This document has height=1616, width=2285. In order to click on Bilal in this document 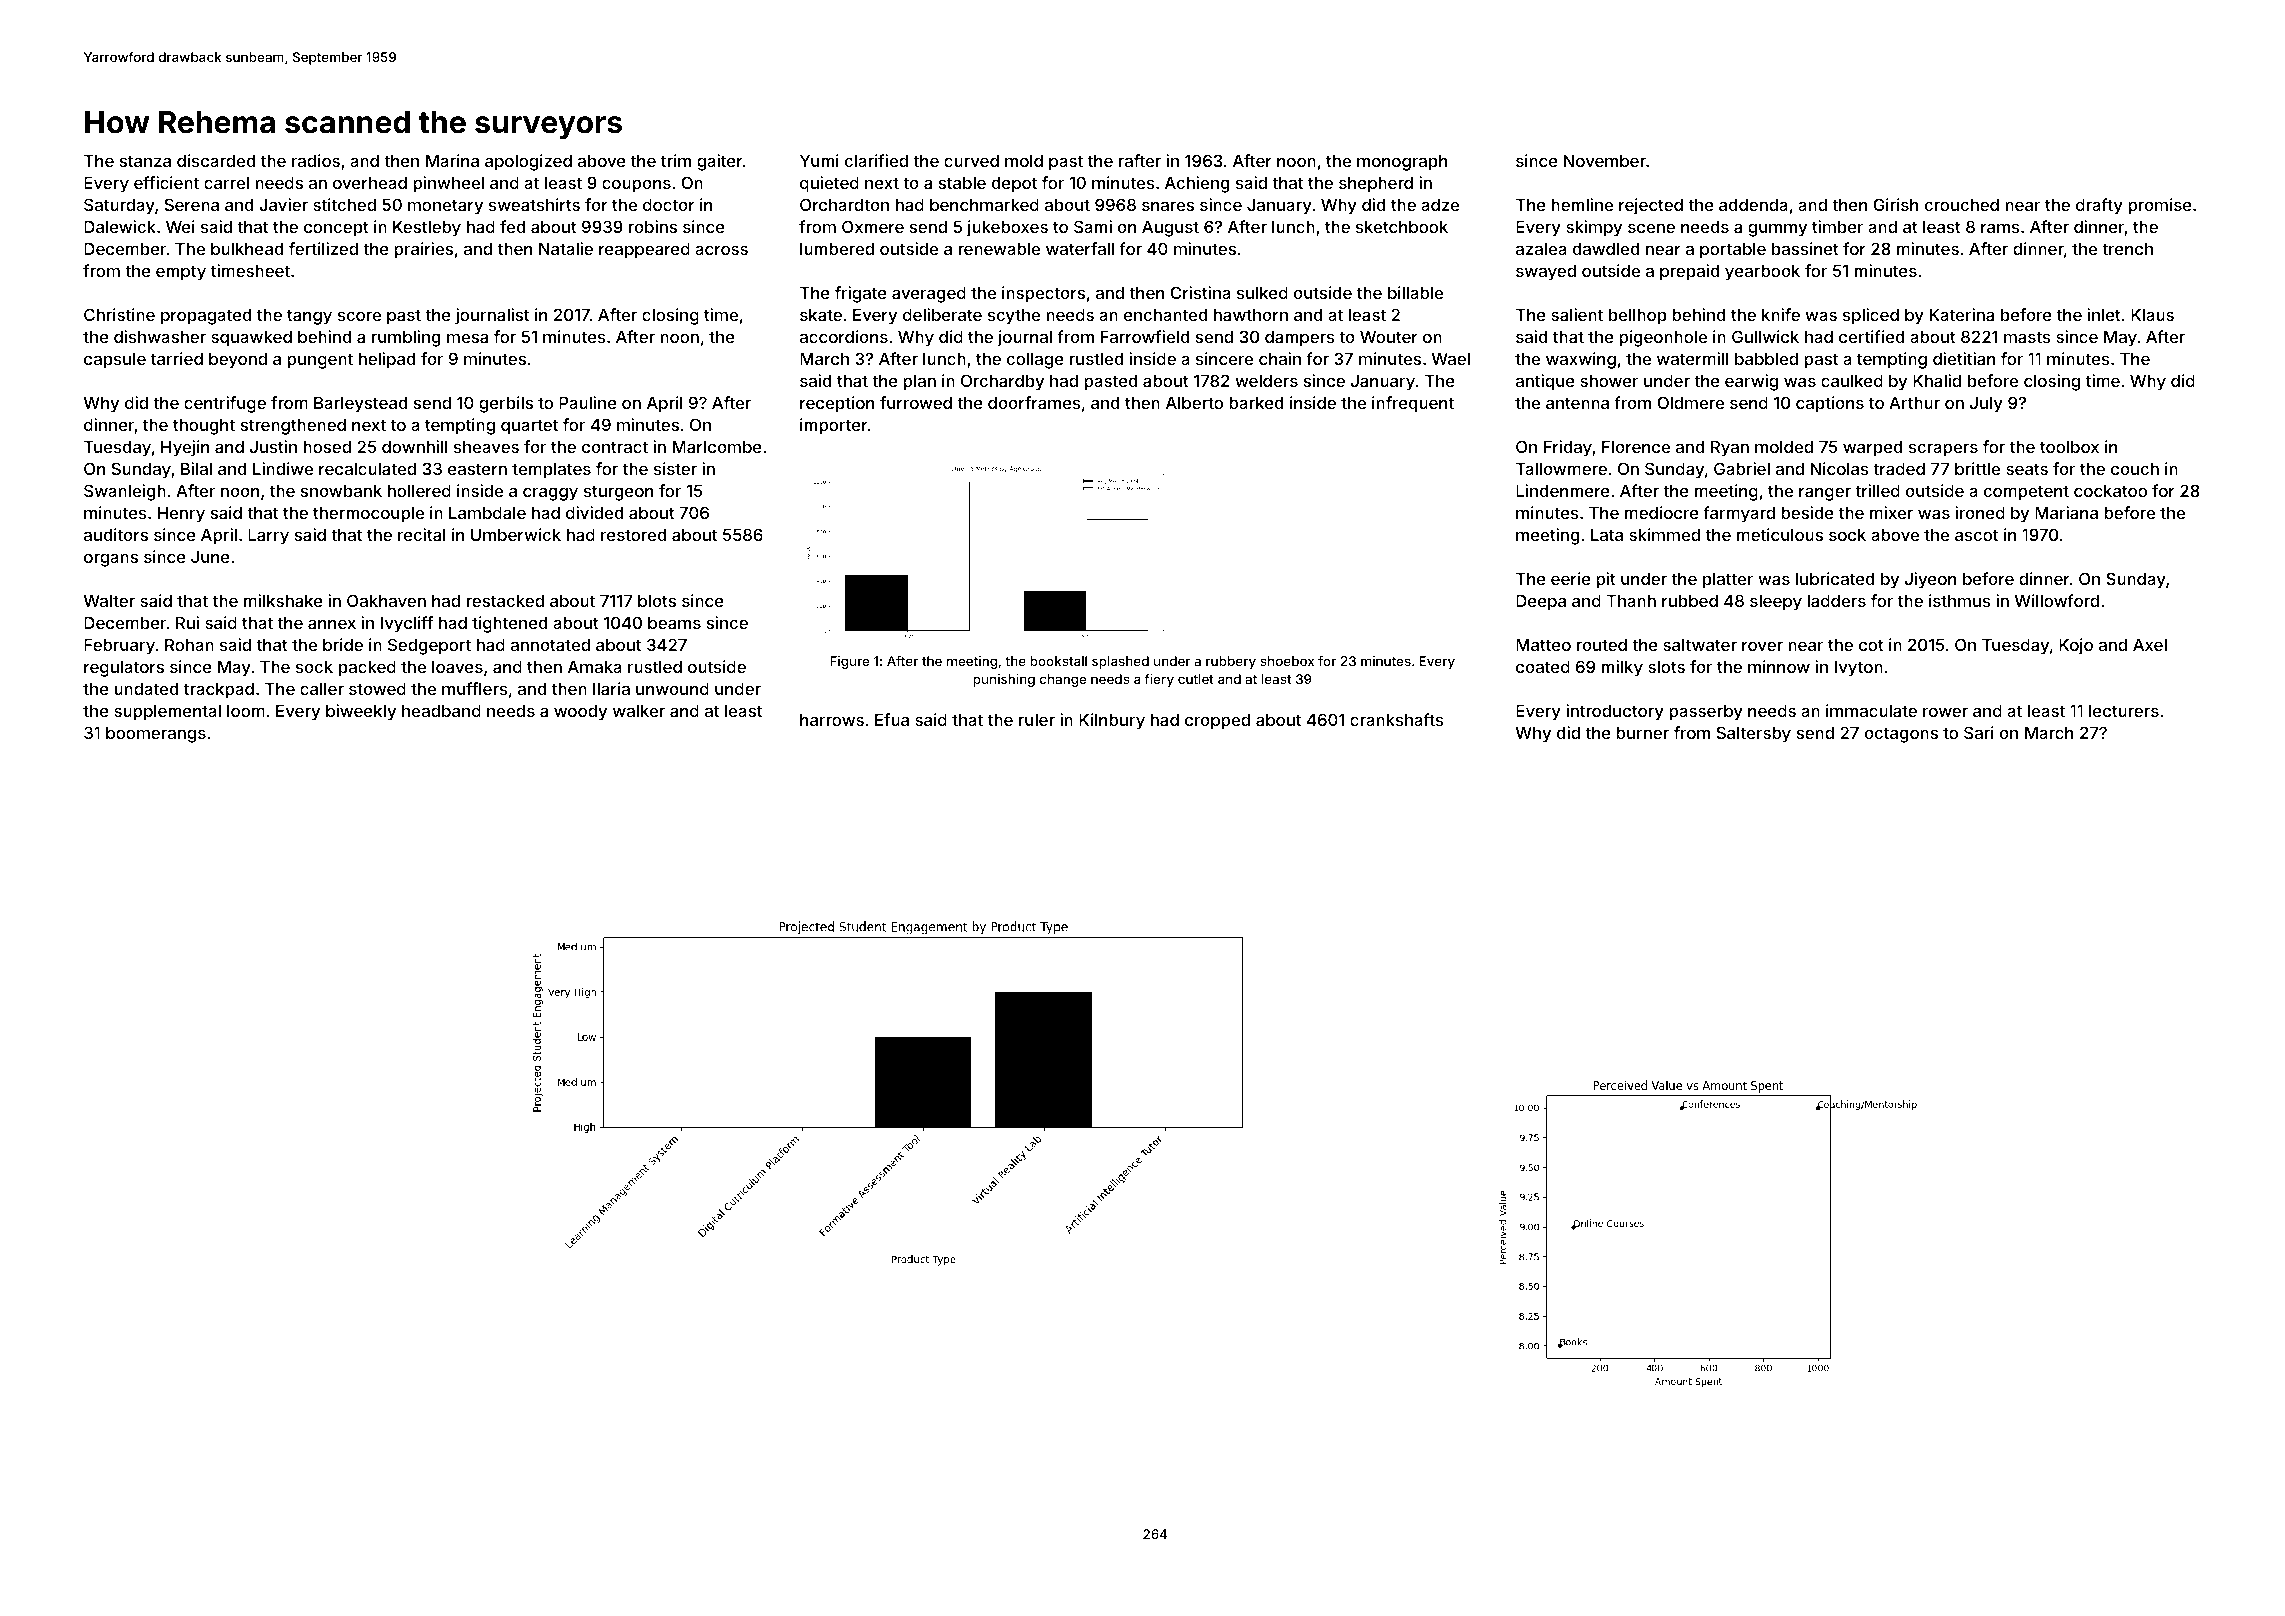, I will do `click(196, 468)`.
